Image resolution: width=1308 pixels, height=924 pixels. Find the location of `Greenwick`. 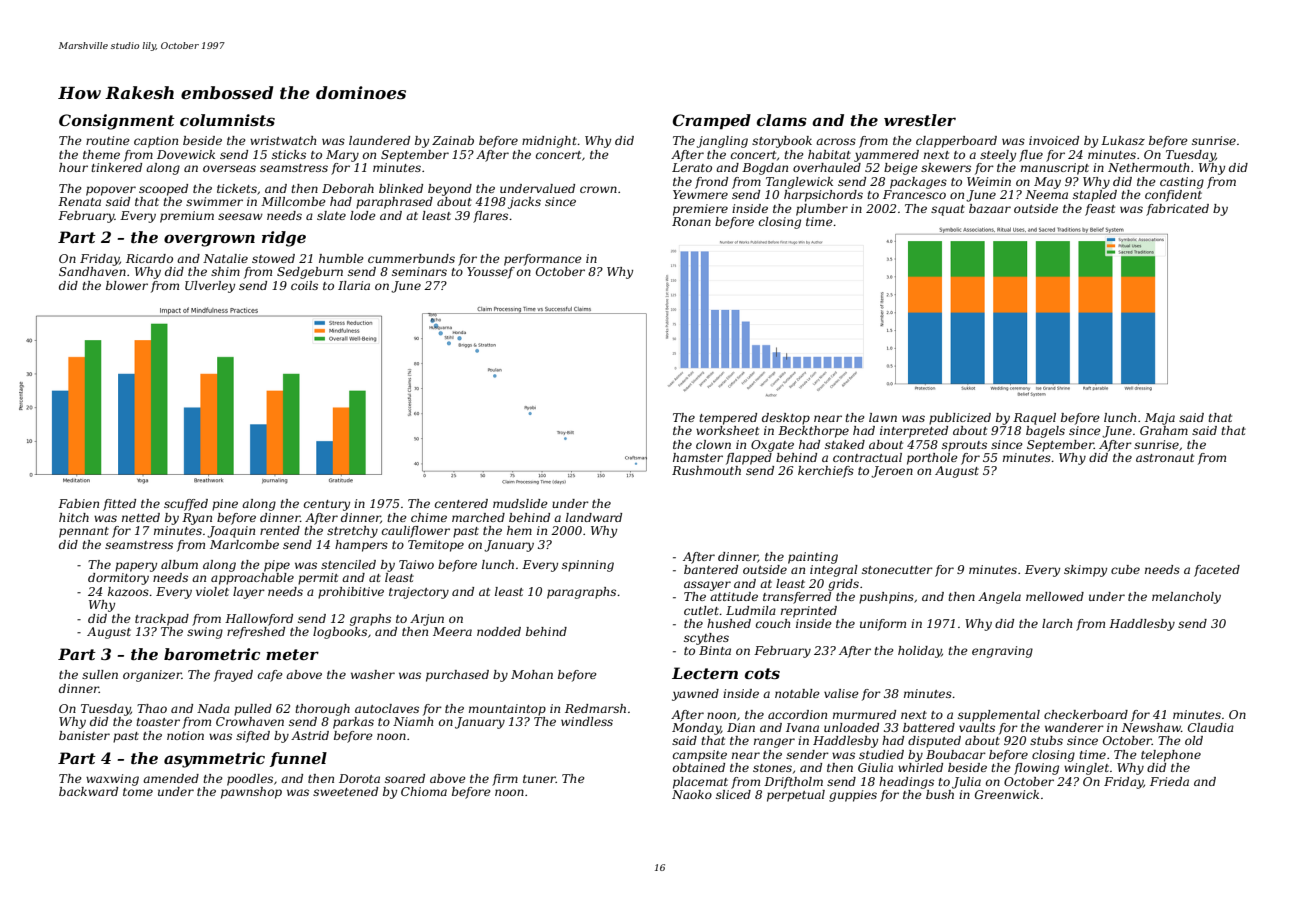

Greenwick is located at coordinates (1007, 794).
